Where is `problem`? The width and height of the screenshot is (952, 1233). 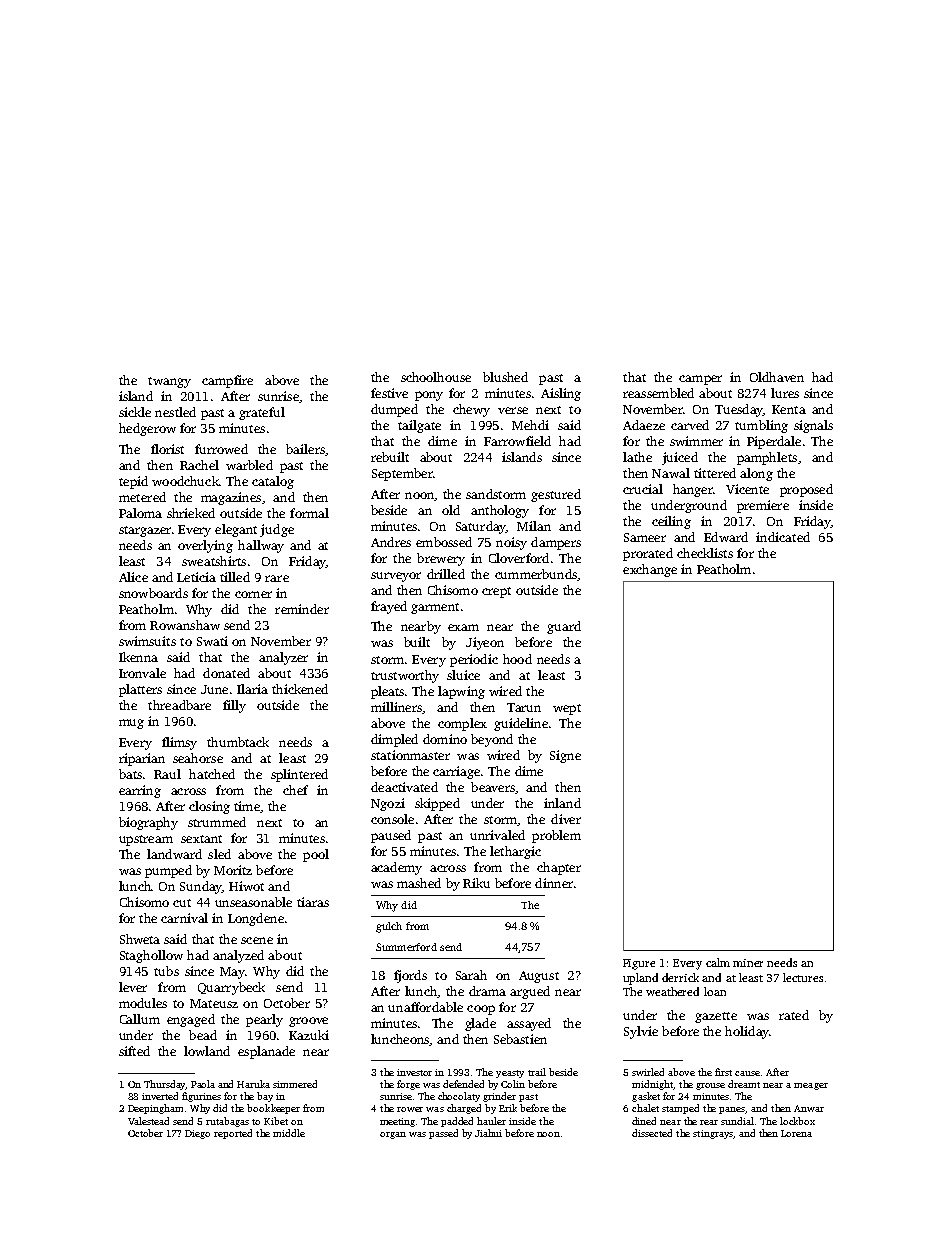
problem is located at coordinates (556, 836).
